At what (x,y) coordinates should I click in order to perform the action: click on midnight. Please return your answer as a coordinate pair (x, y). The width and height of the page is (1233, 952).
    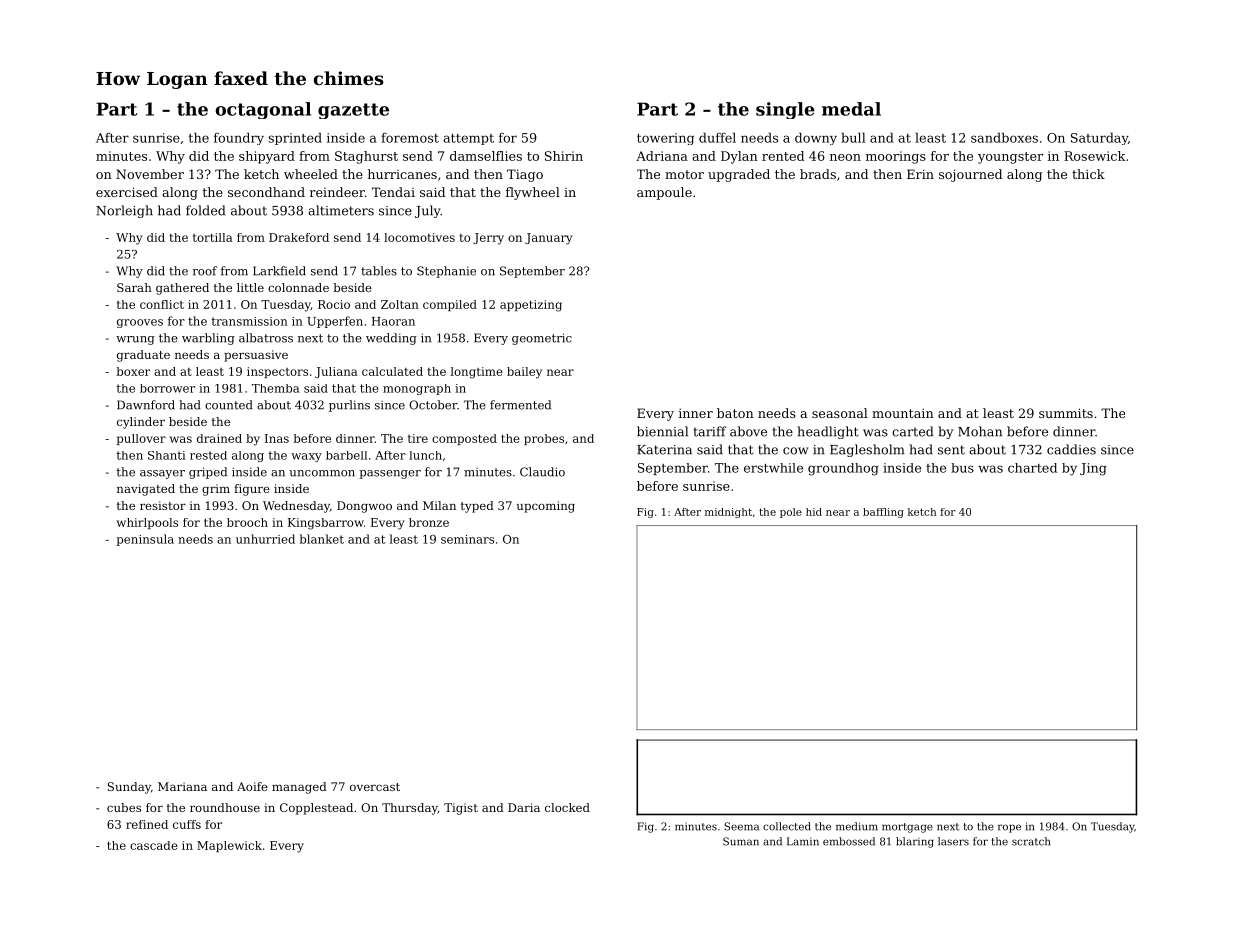
    Looking at the image, I should click on (728, 513).
